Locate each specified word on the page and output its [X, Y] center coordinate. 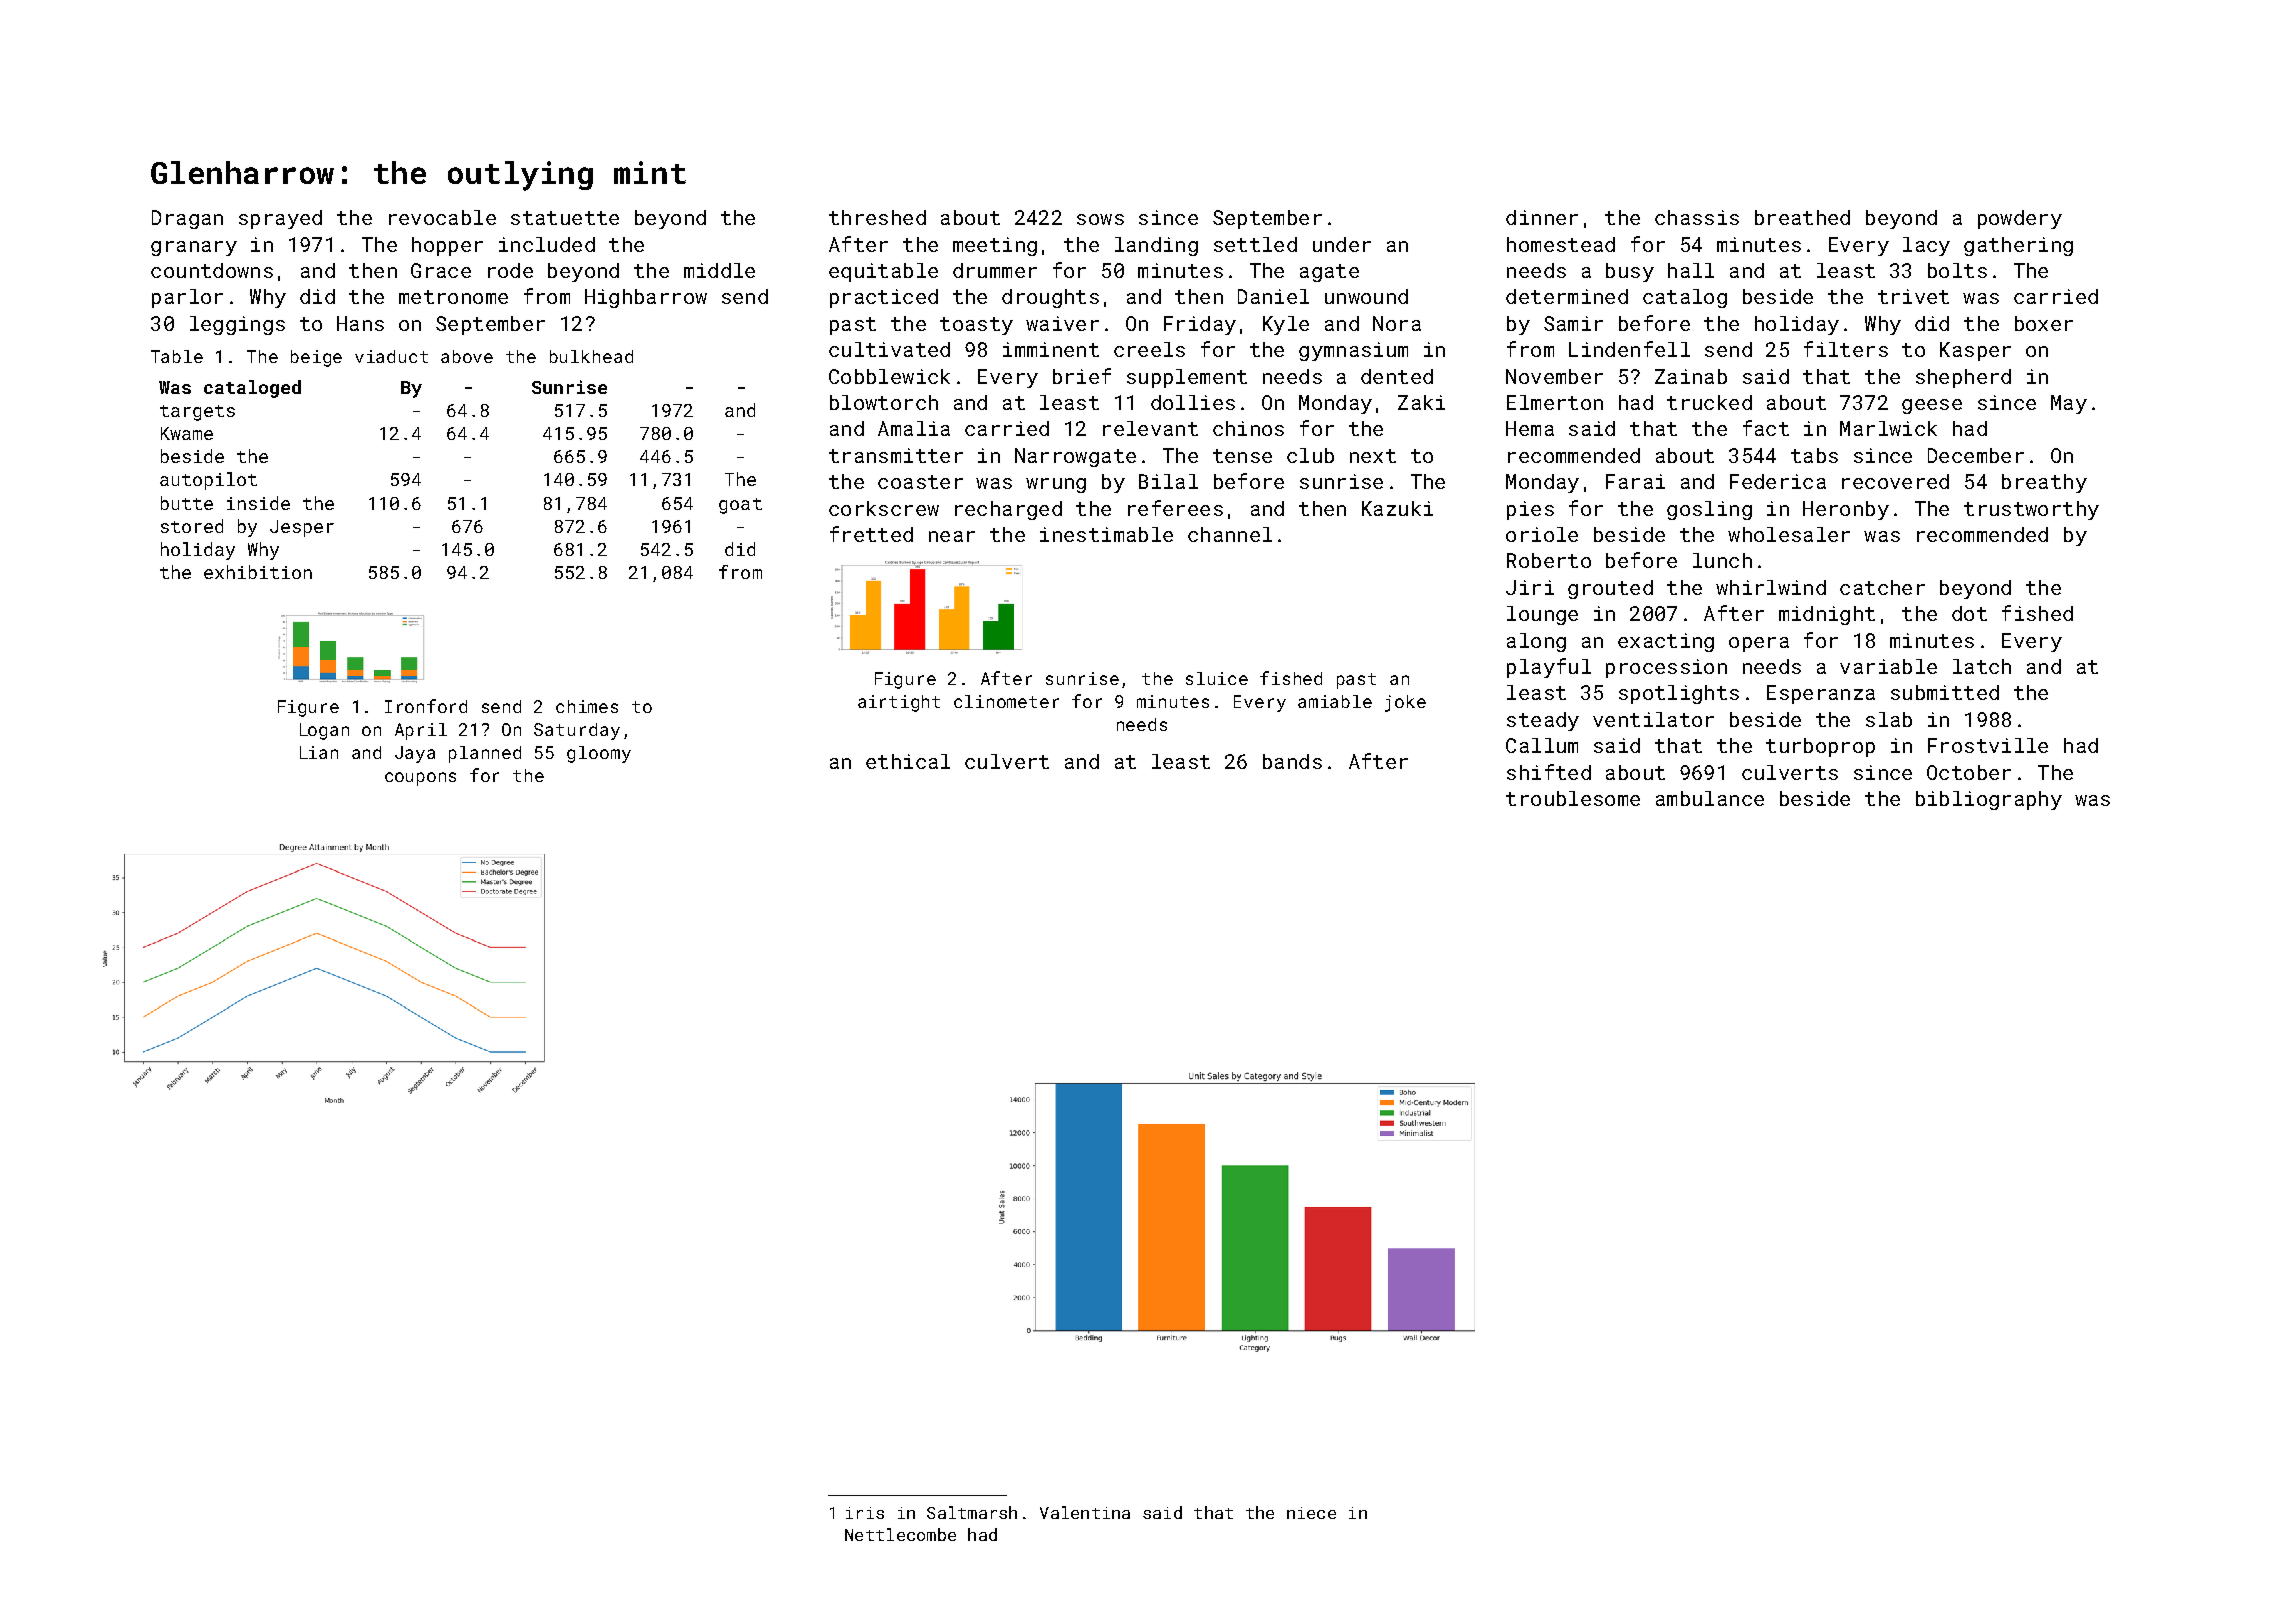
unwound [1366, 296]
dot [1969, 613]
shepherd [1963, 378]
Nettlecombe [900, 1534]
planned [485, 754]
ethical [908, 761]
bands [1292, 761]
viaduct [391, 356]
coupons [420, 779]
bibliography [1989, 800]
